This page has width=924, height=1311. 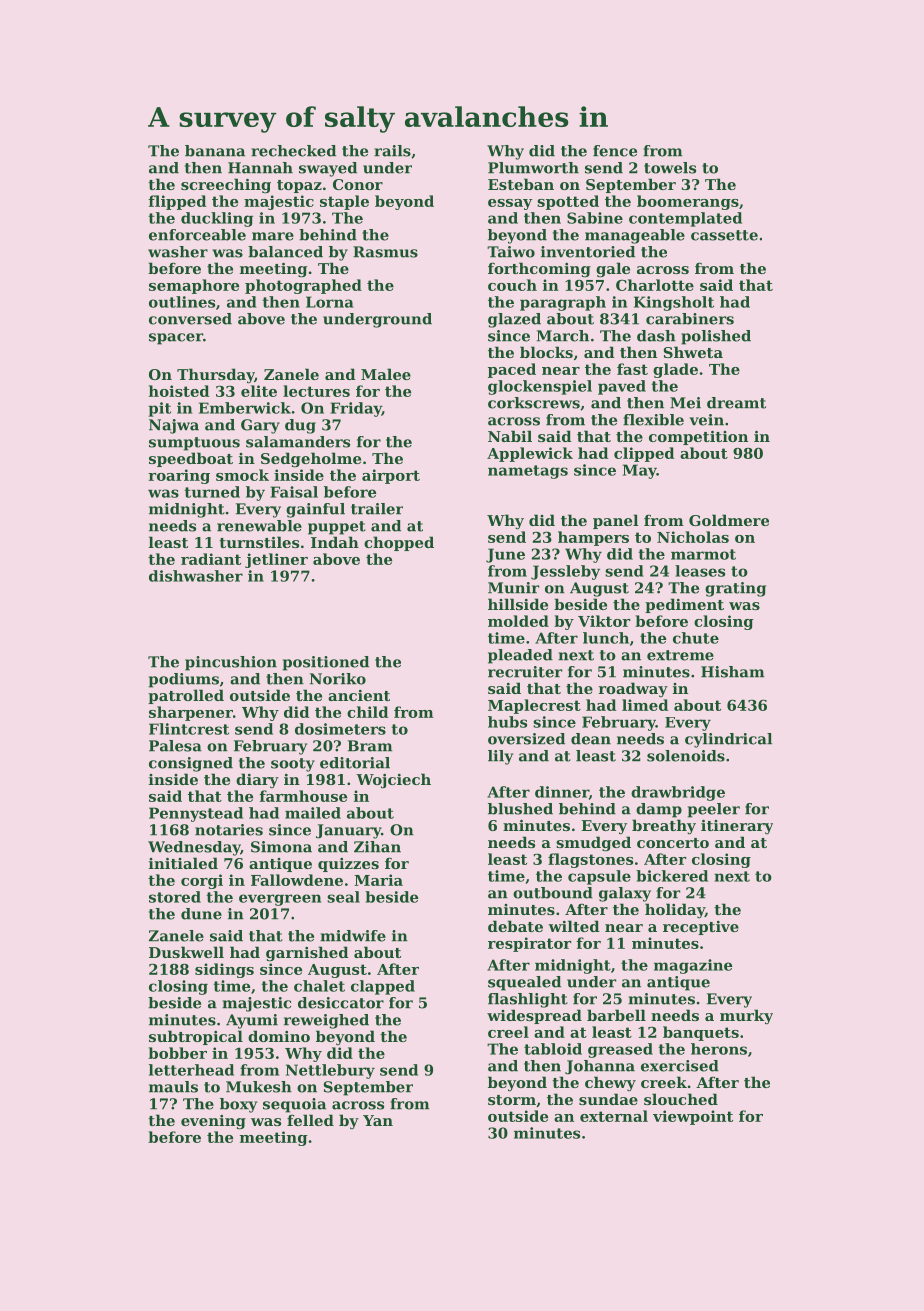 What do you see at coordinates (512, 1100) in the page?
I see `storm` at bounding box center [512, 1100].
